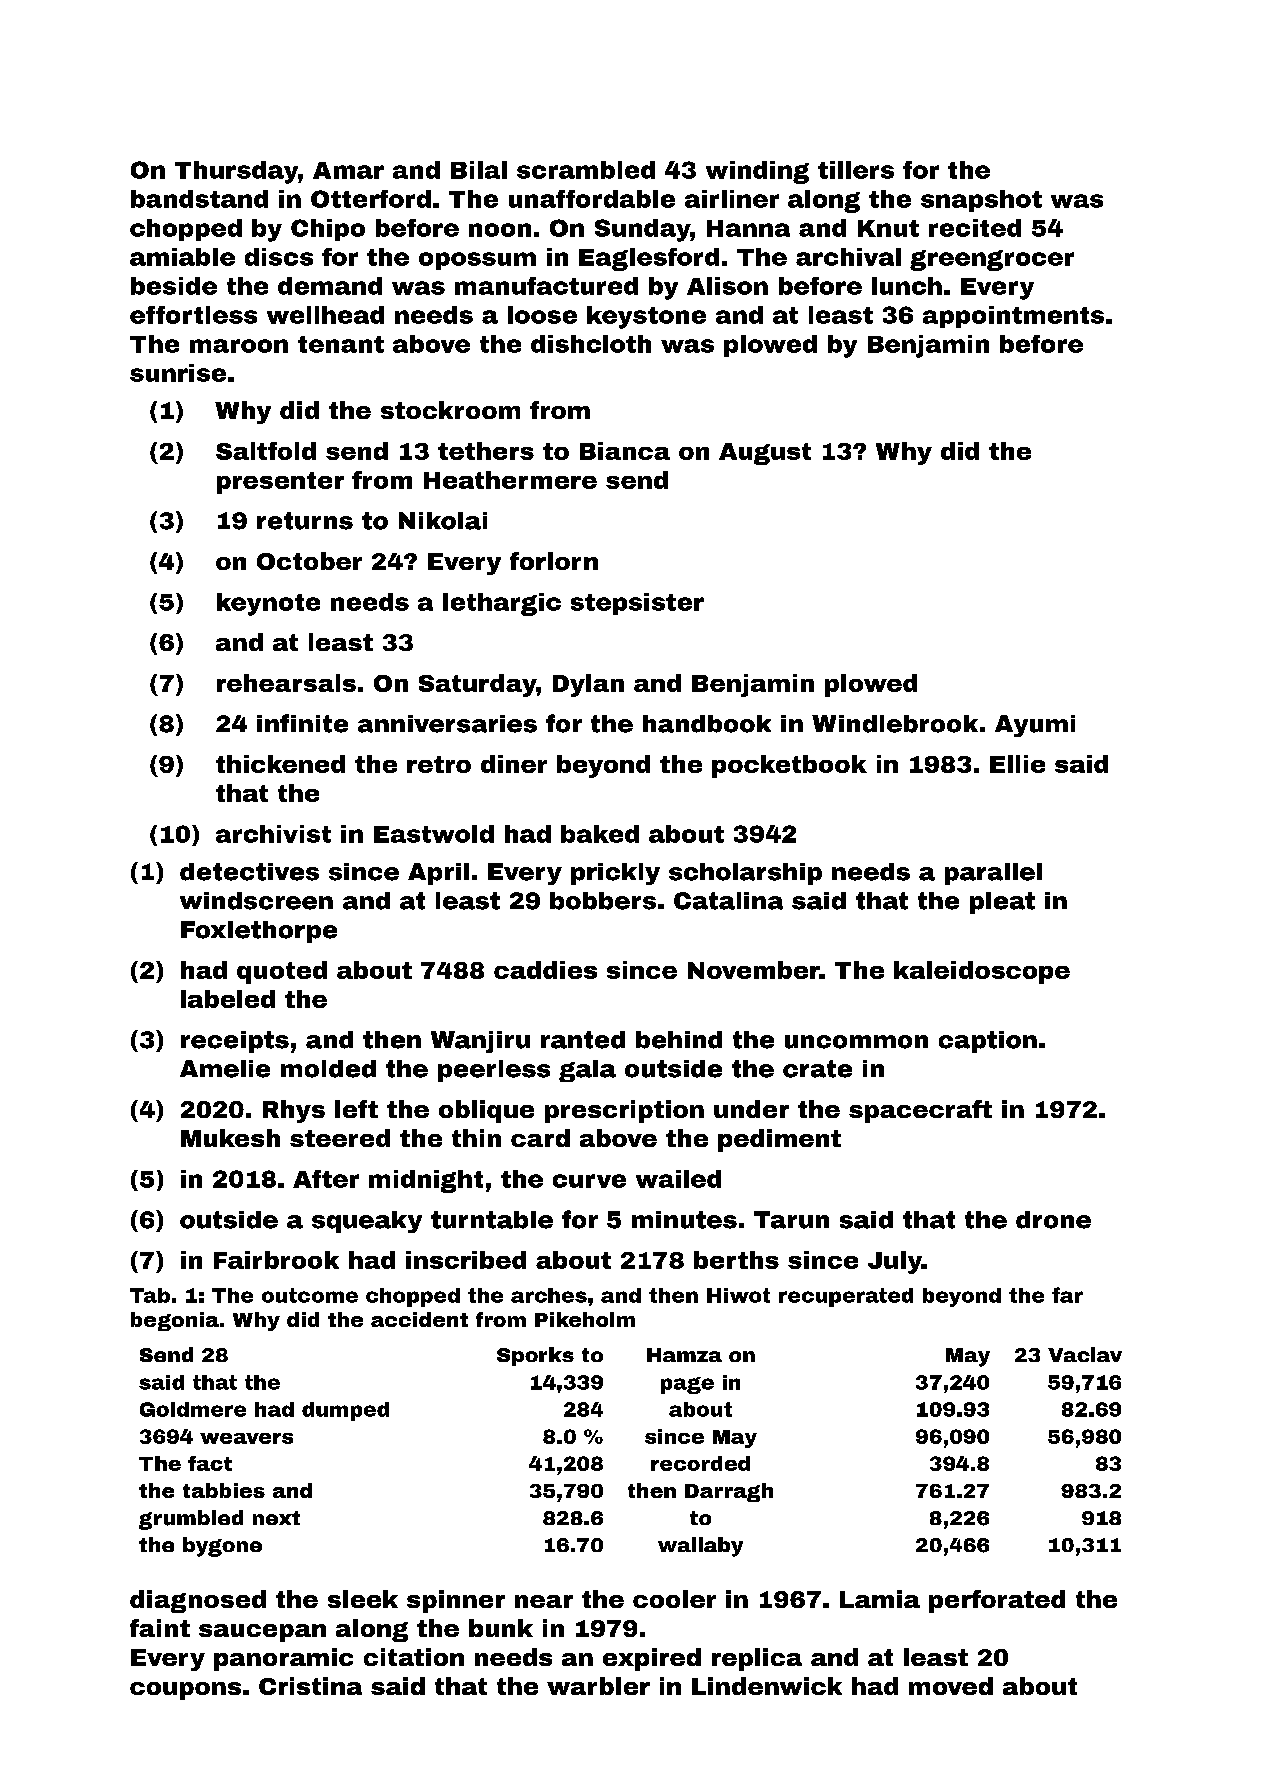 The height and width of the screenshot is (1784, 1261). I want to click on Thursday, so click(236, 172).
